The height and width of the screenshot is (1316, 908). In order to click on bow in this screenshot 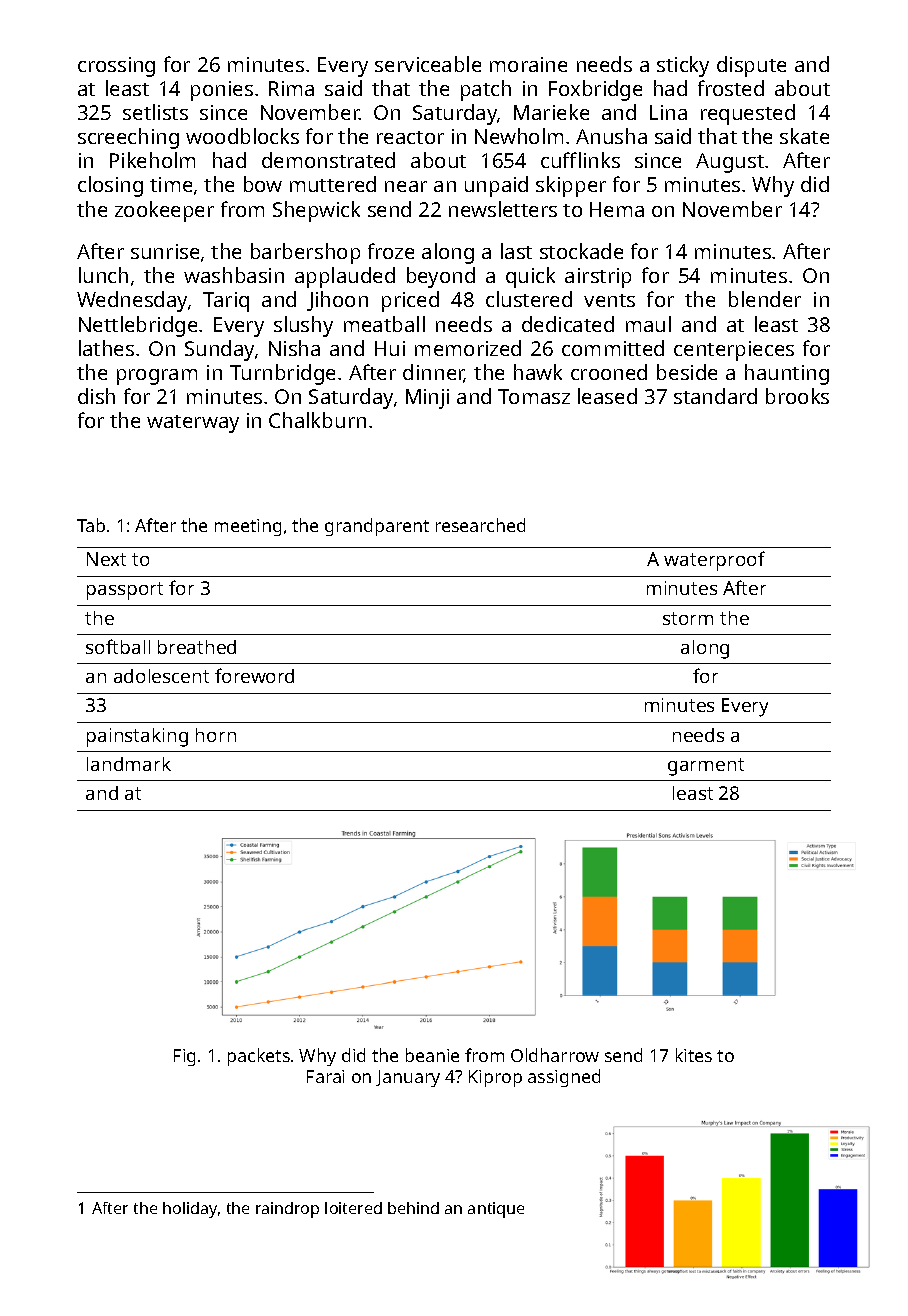, I will do `click(263, 184)`.
